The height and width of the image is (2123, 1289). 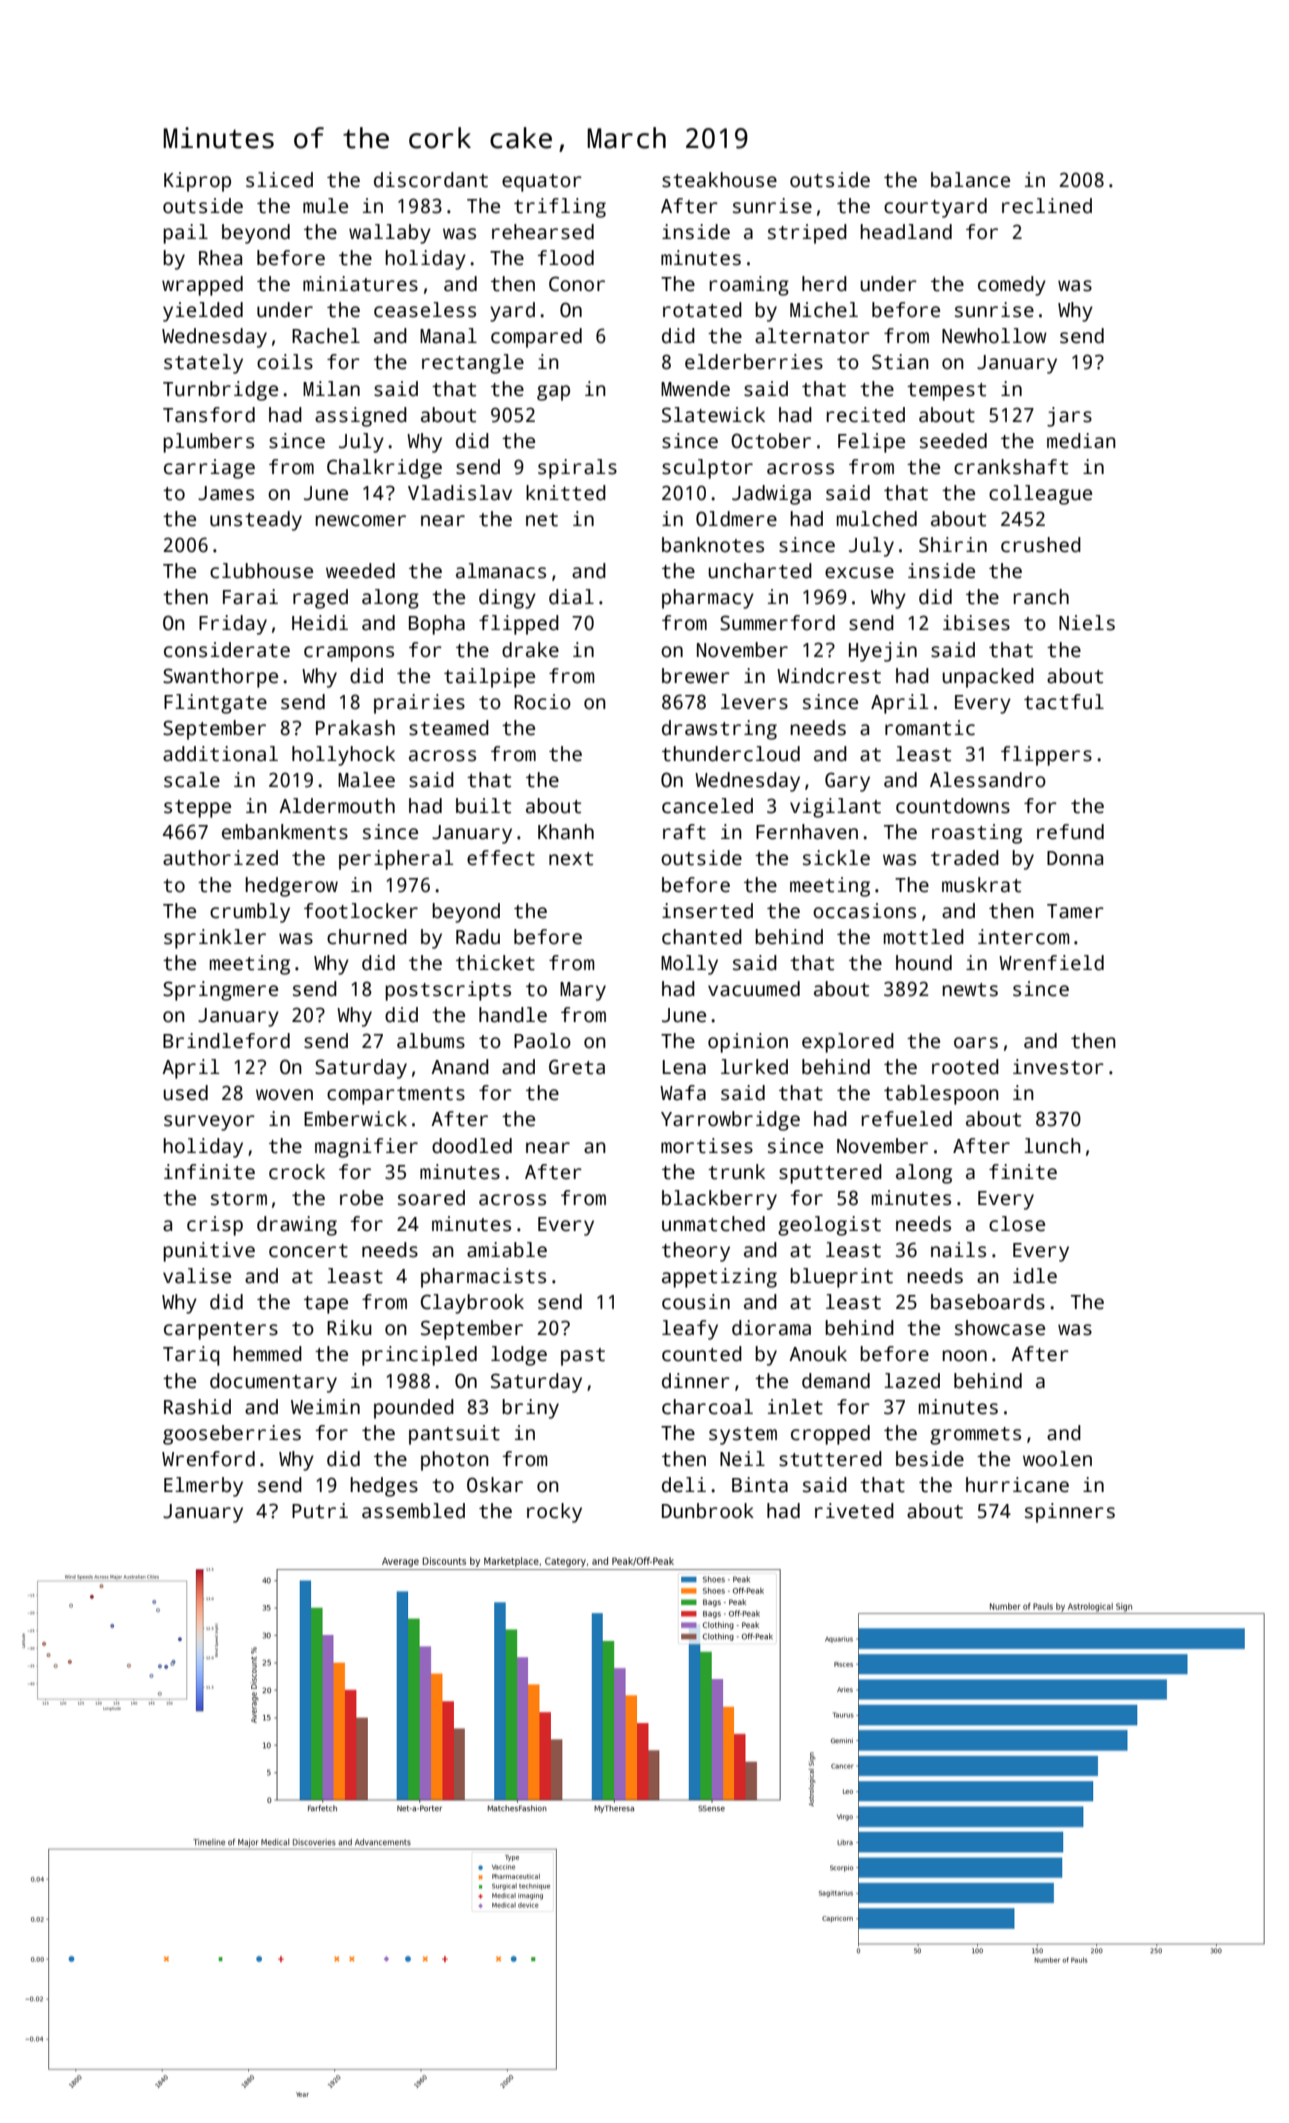 What do you see at coordinates (1041, 545) in the image?
I see `crushed` at bounding box center [1041, 545].
